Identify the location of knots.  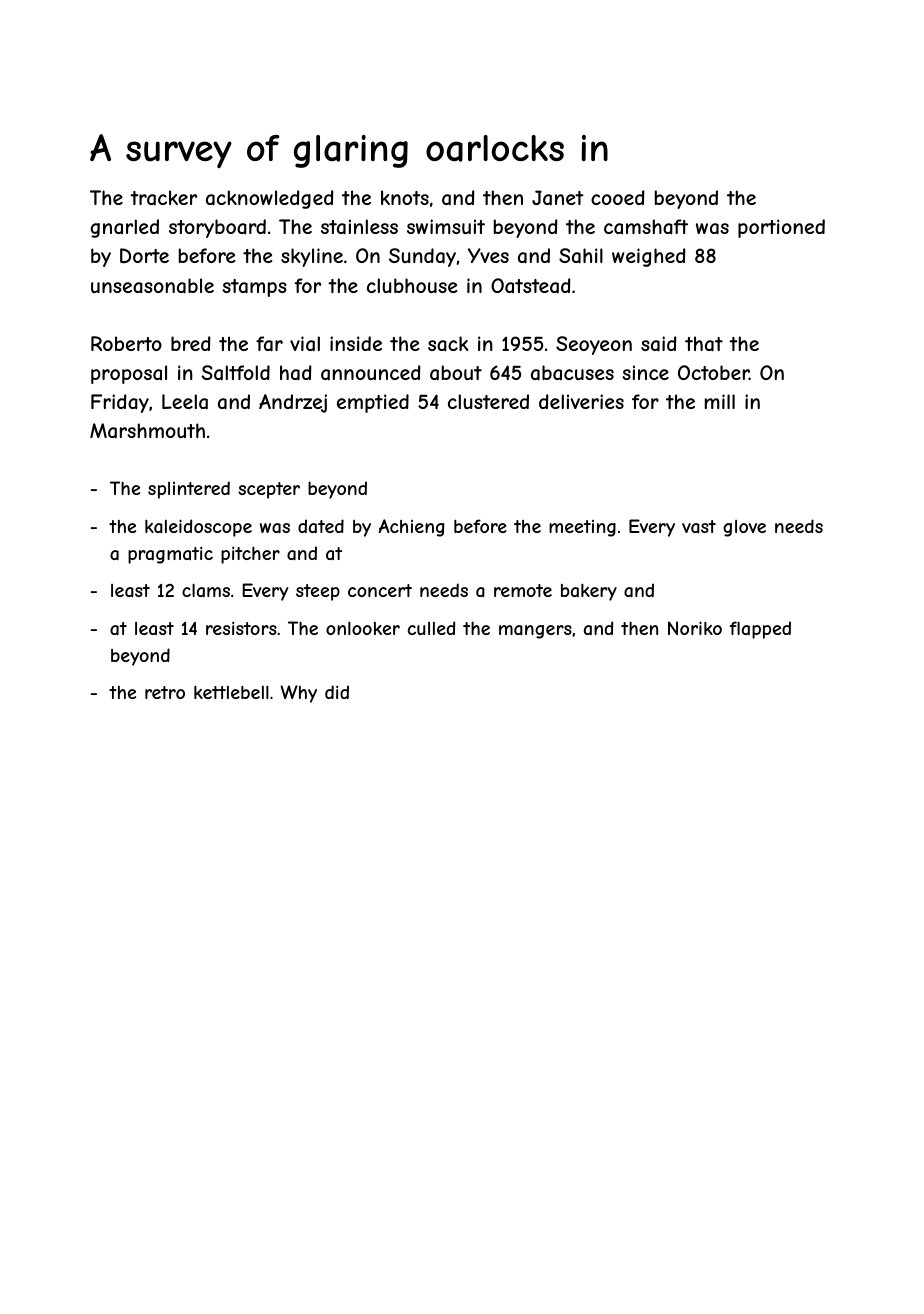
(405, 197).
